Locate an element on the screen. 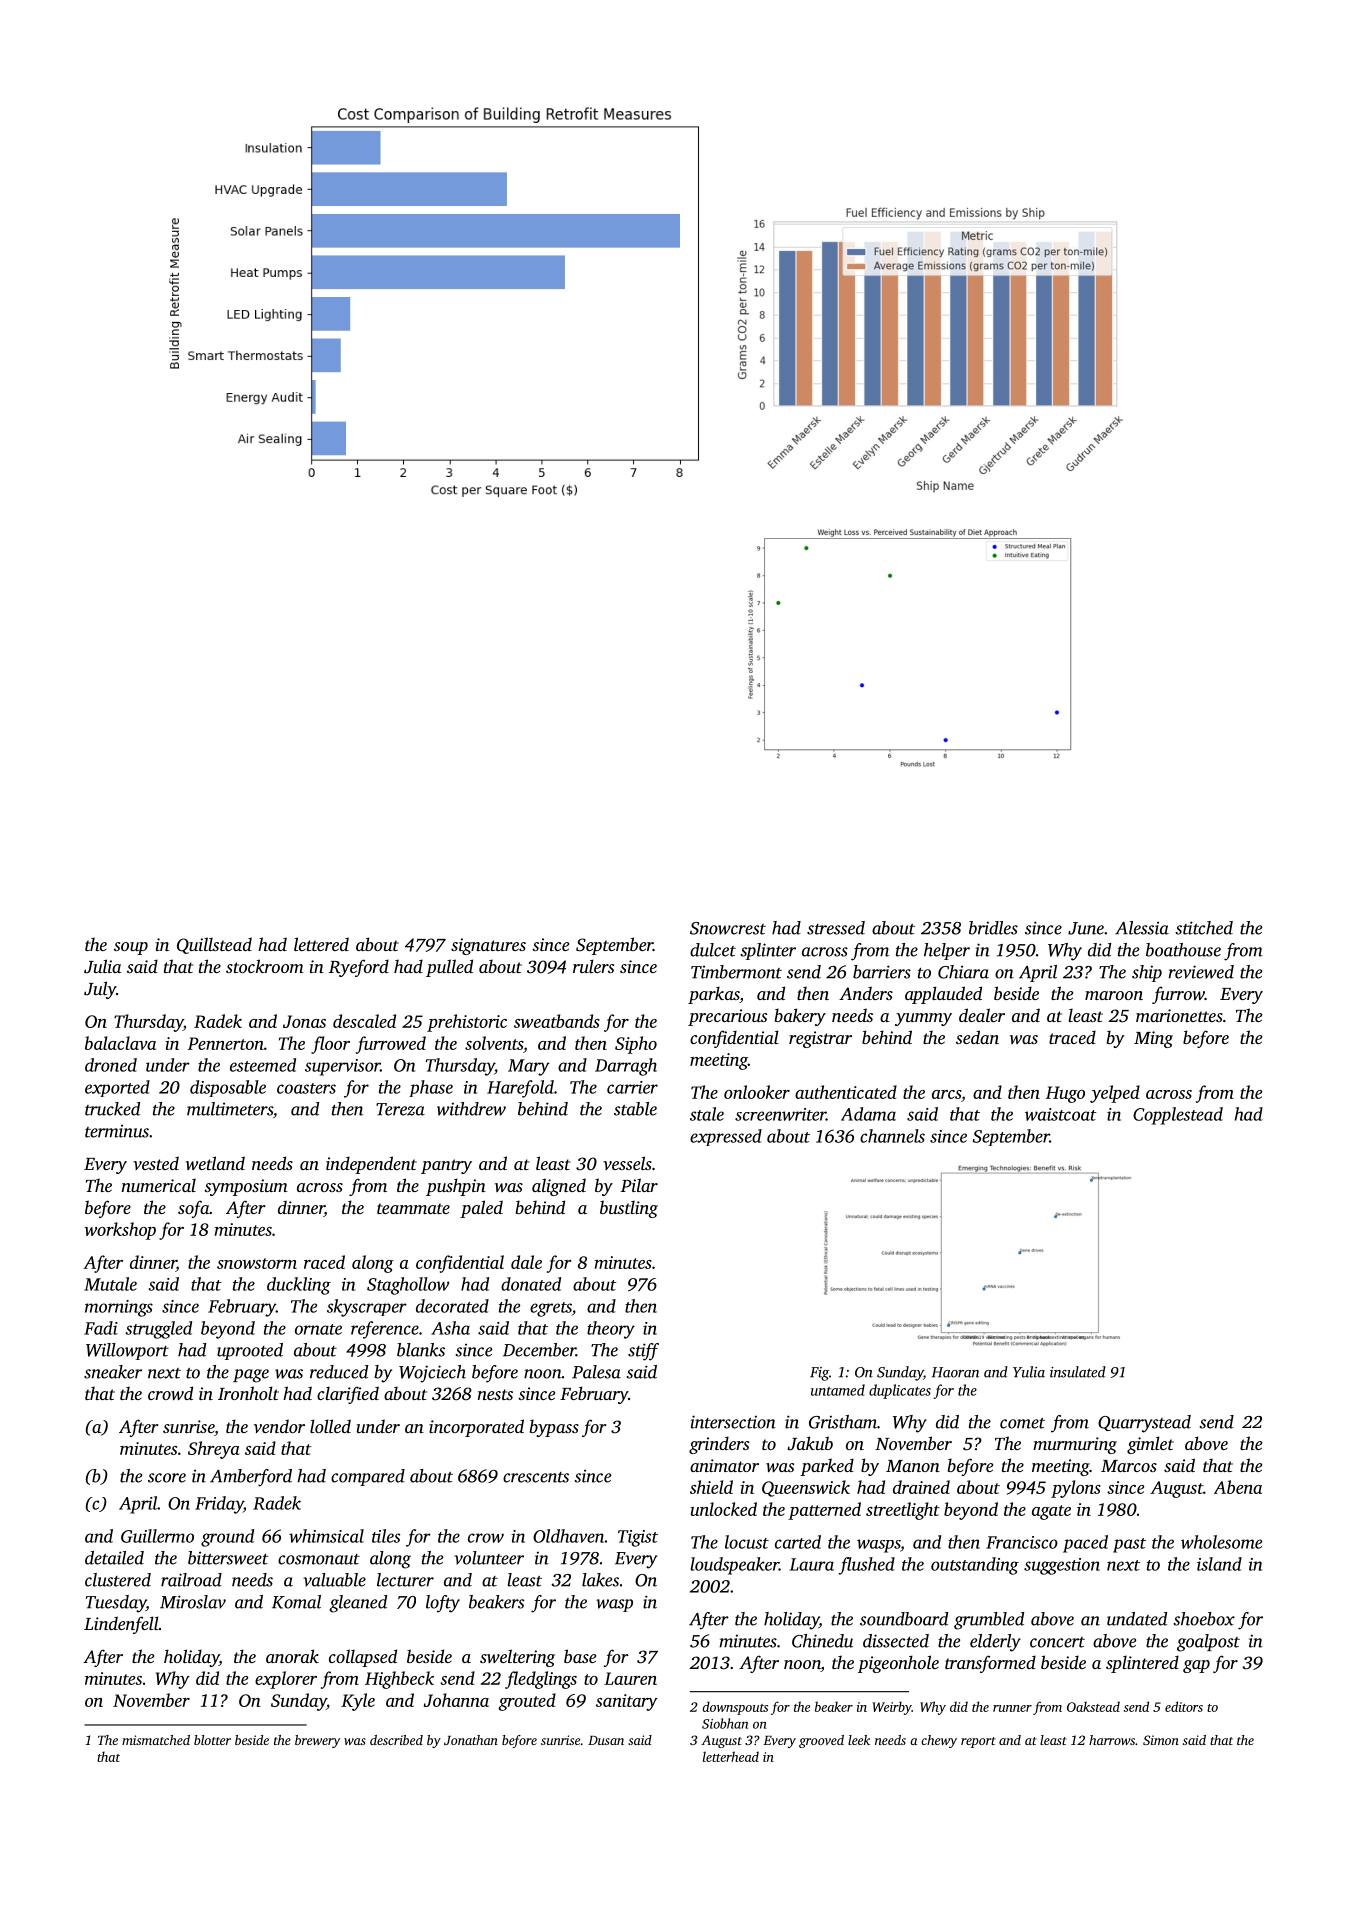 The image size is (1347, 1905). carrier is located at coordinates (632, 1087).
